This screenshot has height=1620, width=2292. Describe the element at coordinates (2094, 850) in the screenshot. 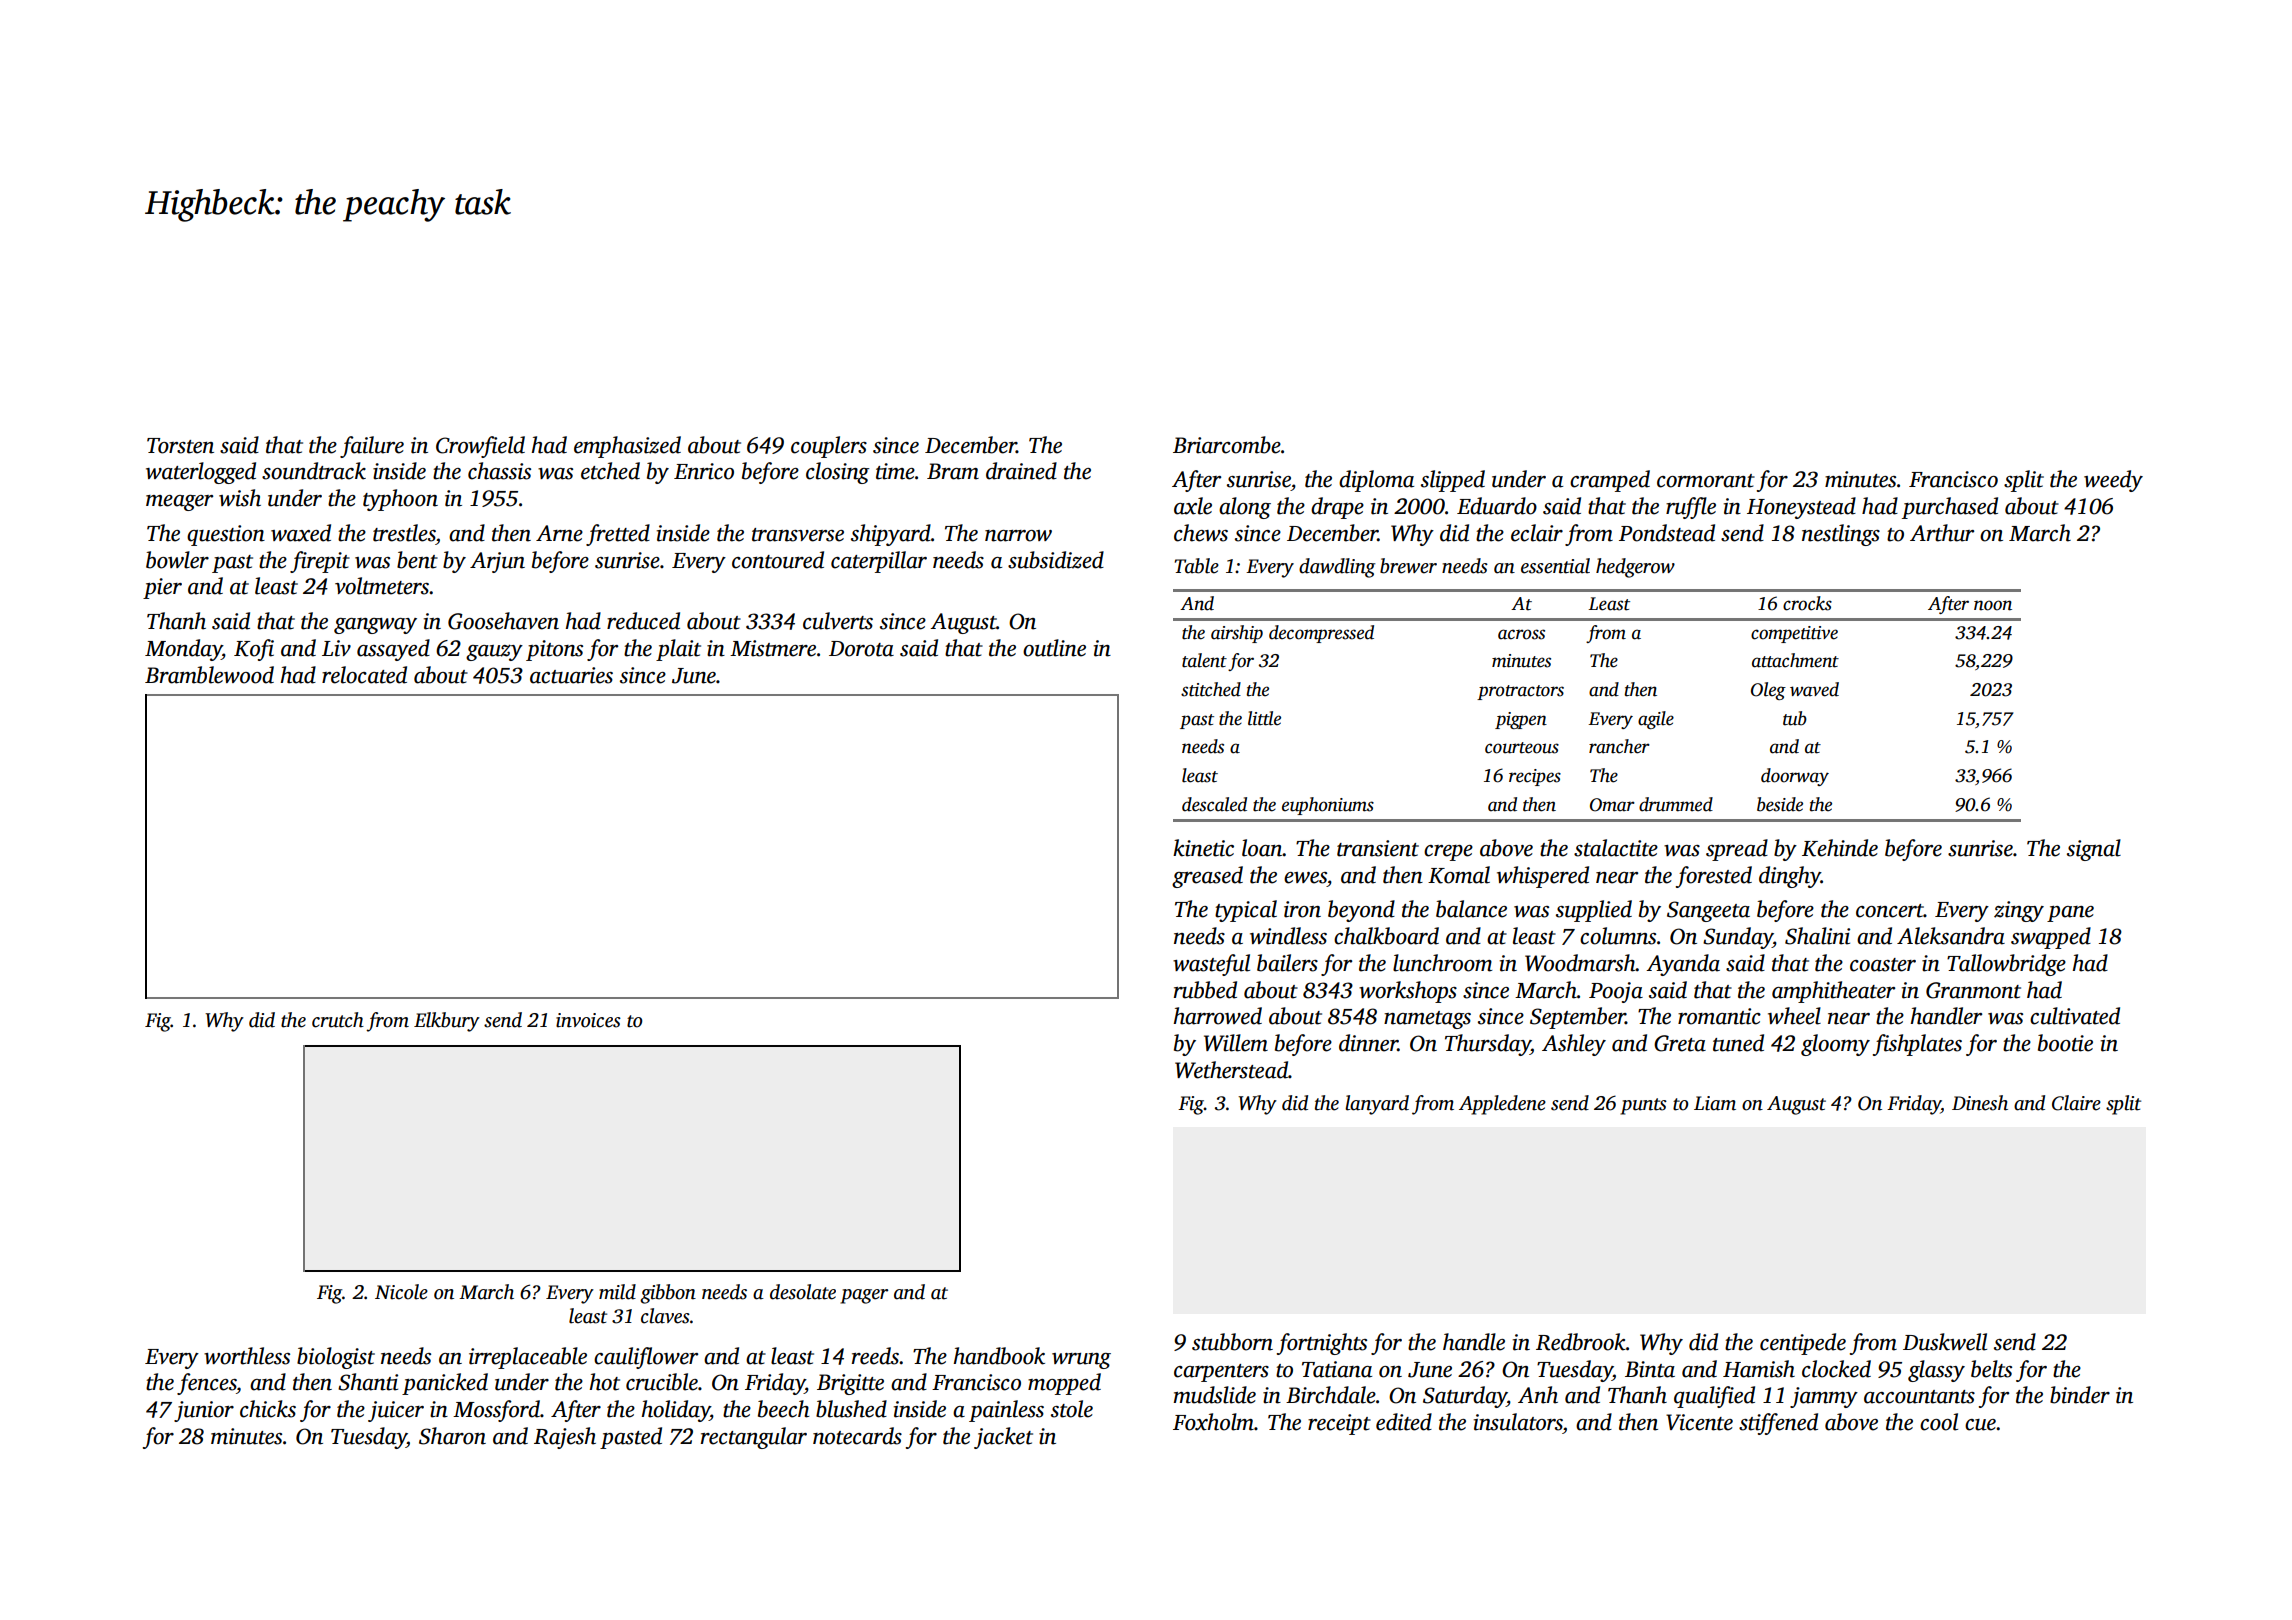

I see `signal` at that location.
